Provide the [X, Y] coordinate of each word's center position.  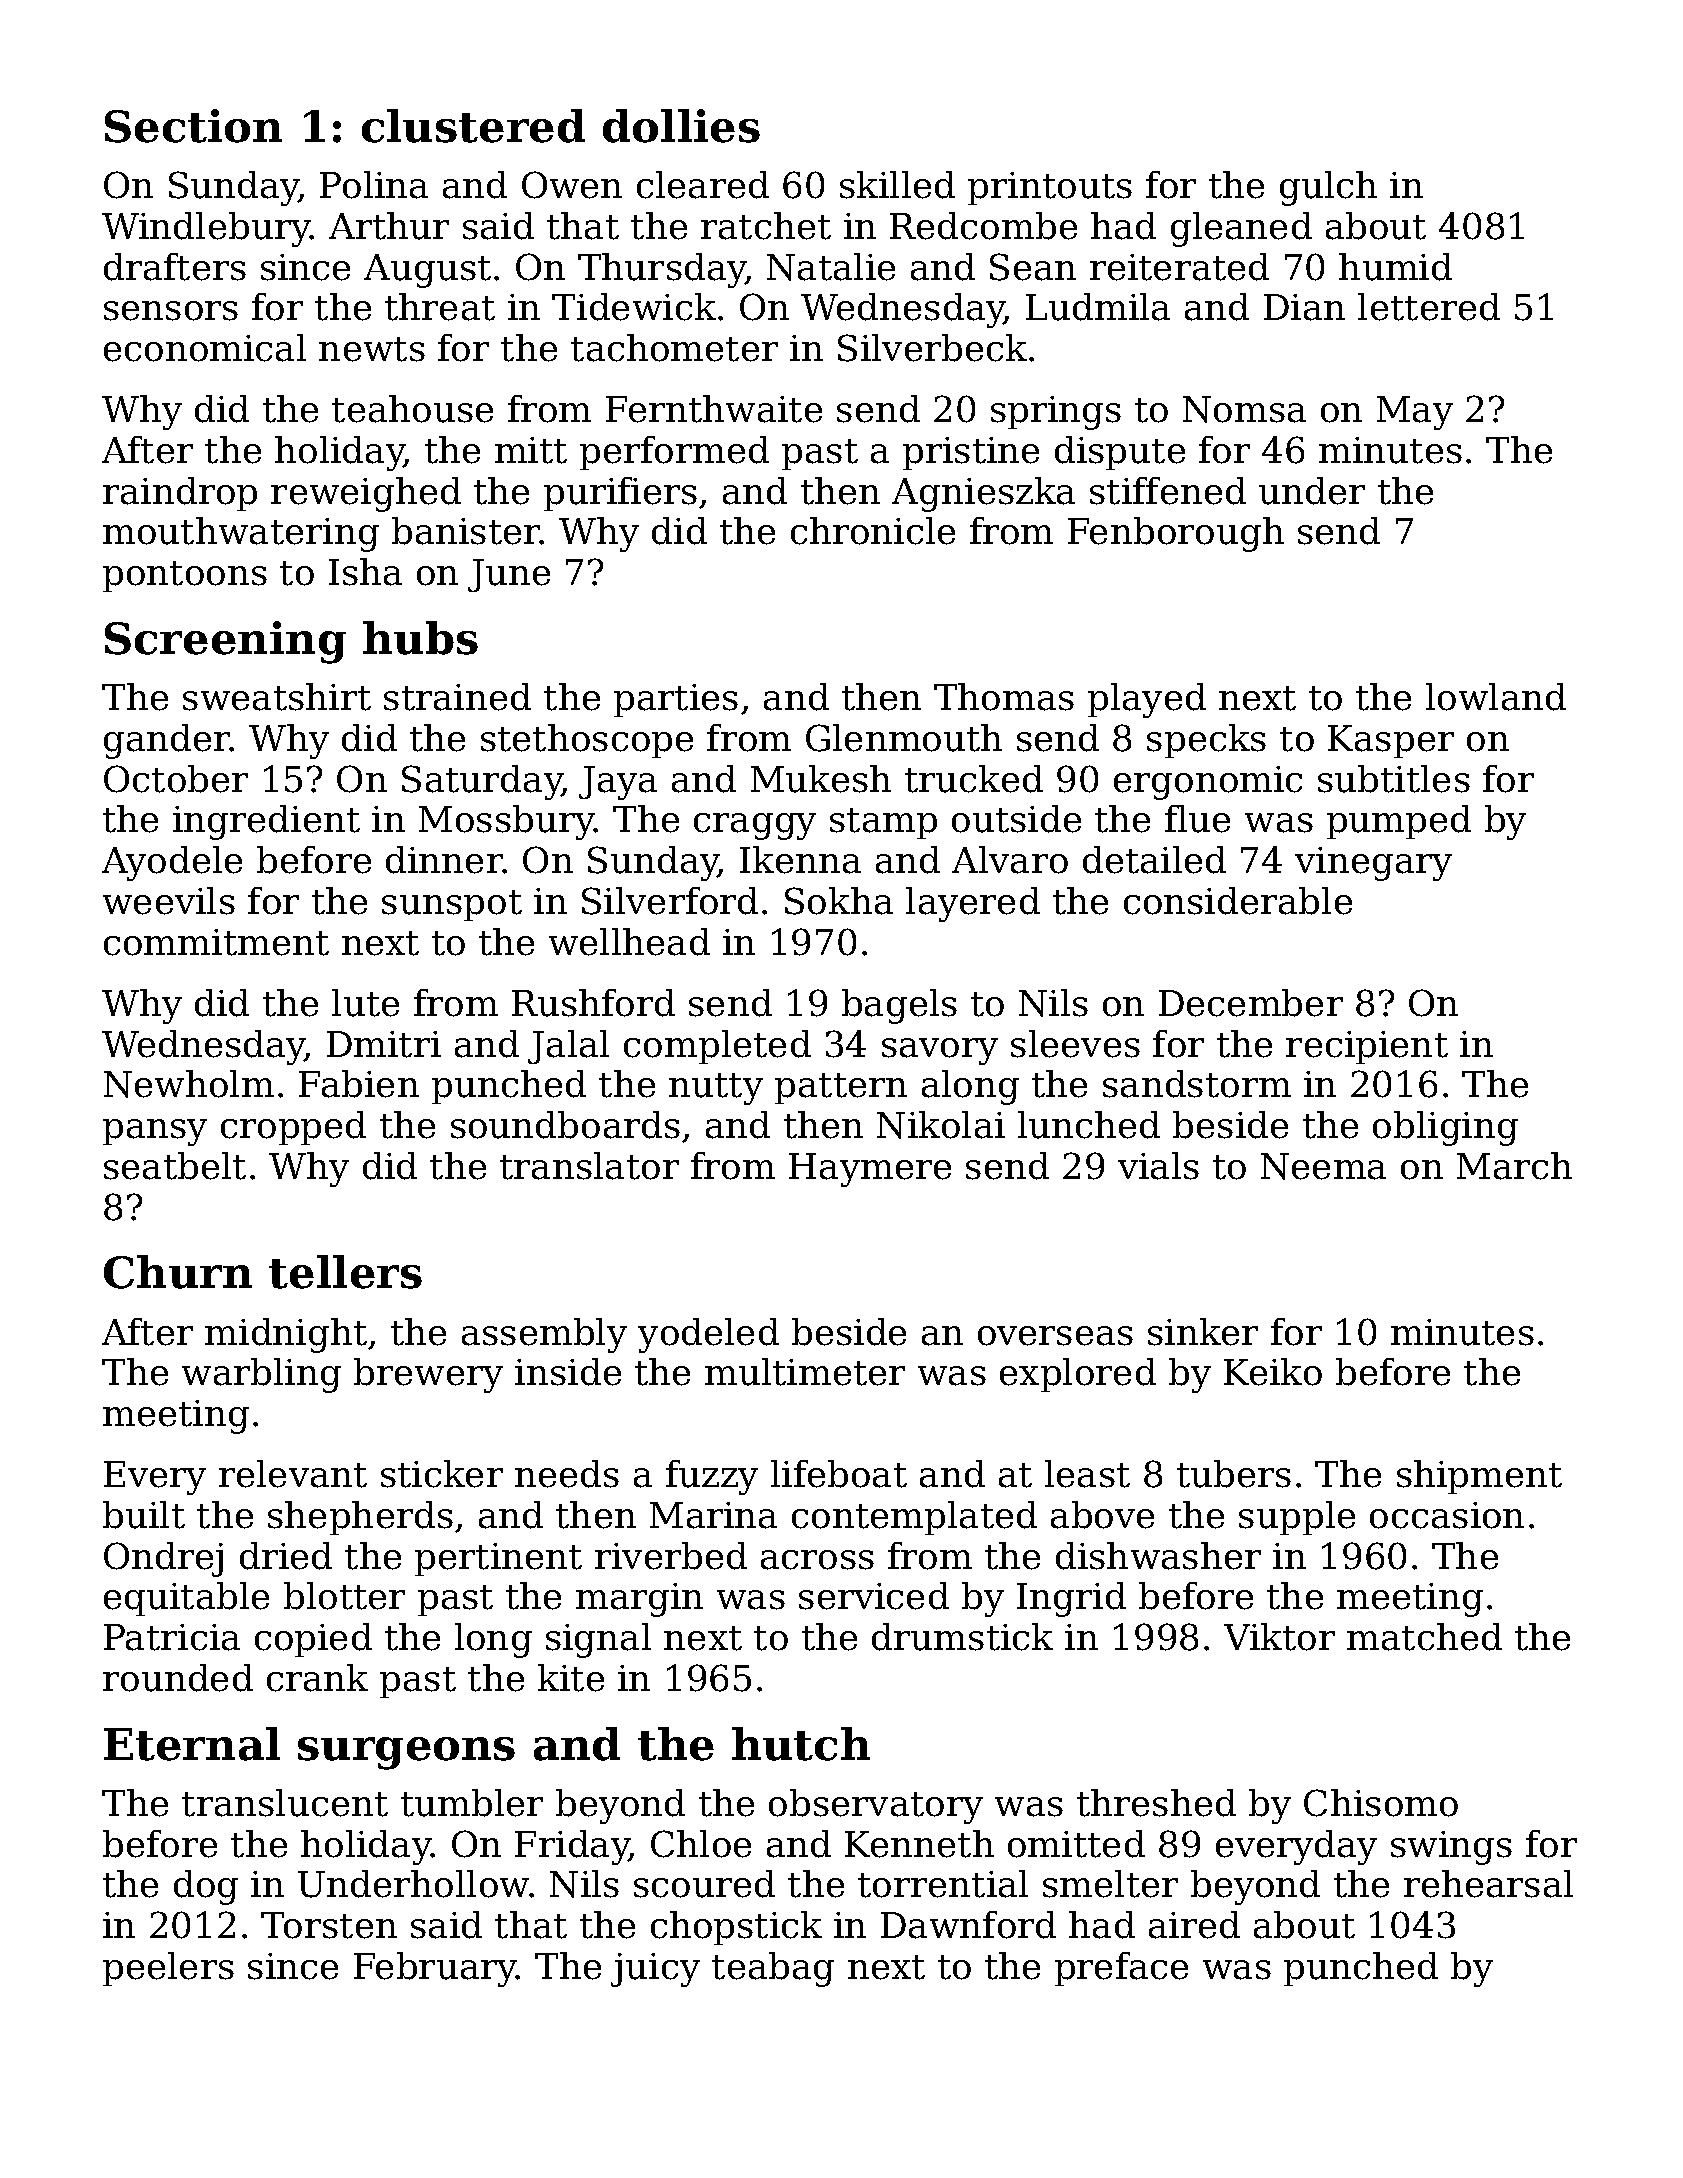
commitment [216, 942]
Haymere [870, 1170]
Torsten [329, 1925]
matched [1424, 1637]
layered [973, 904]
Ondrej [163, 1559]
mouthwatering [241, 534]
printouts [1050, 188]
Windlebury [206, 229]
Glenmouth [904, 738]
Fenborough [1176, 534]
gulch [1328, 188]
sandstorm [1197, 1084]
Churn [178, 1272]
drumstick [962, 1637]
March [1514, 1166]
